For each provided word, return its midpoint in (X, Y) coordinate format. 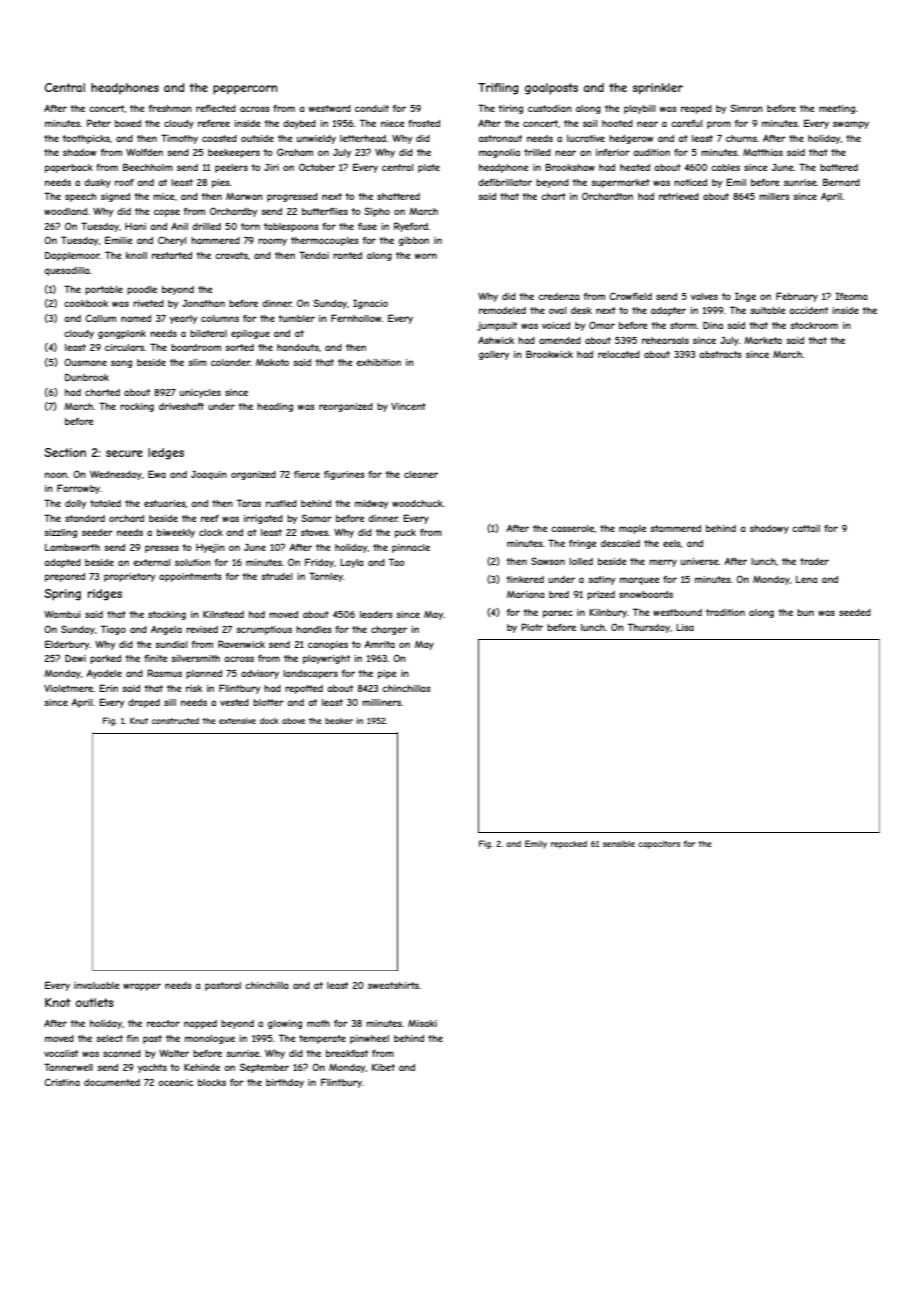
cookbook (86, 303)
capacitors (659, 845)
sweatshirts (393, 985)
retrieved (679, 196)
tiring (510, 109)
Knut (139, 720)
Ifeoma (851, 296)
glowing (285, 1024)
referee (214, 123)
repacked (569, 845)
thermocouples (325, 241)
